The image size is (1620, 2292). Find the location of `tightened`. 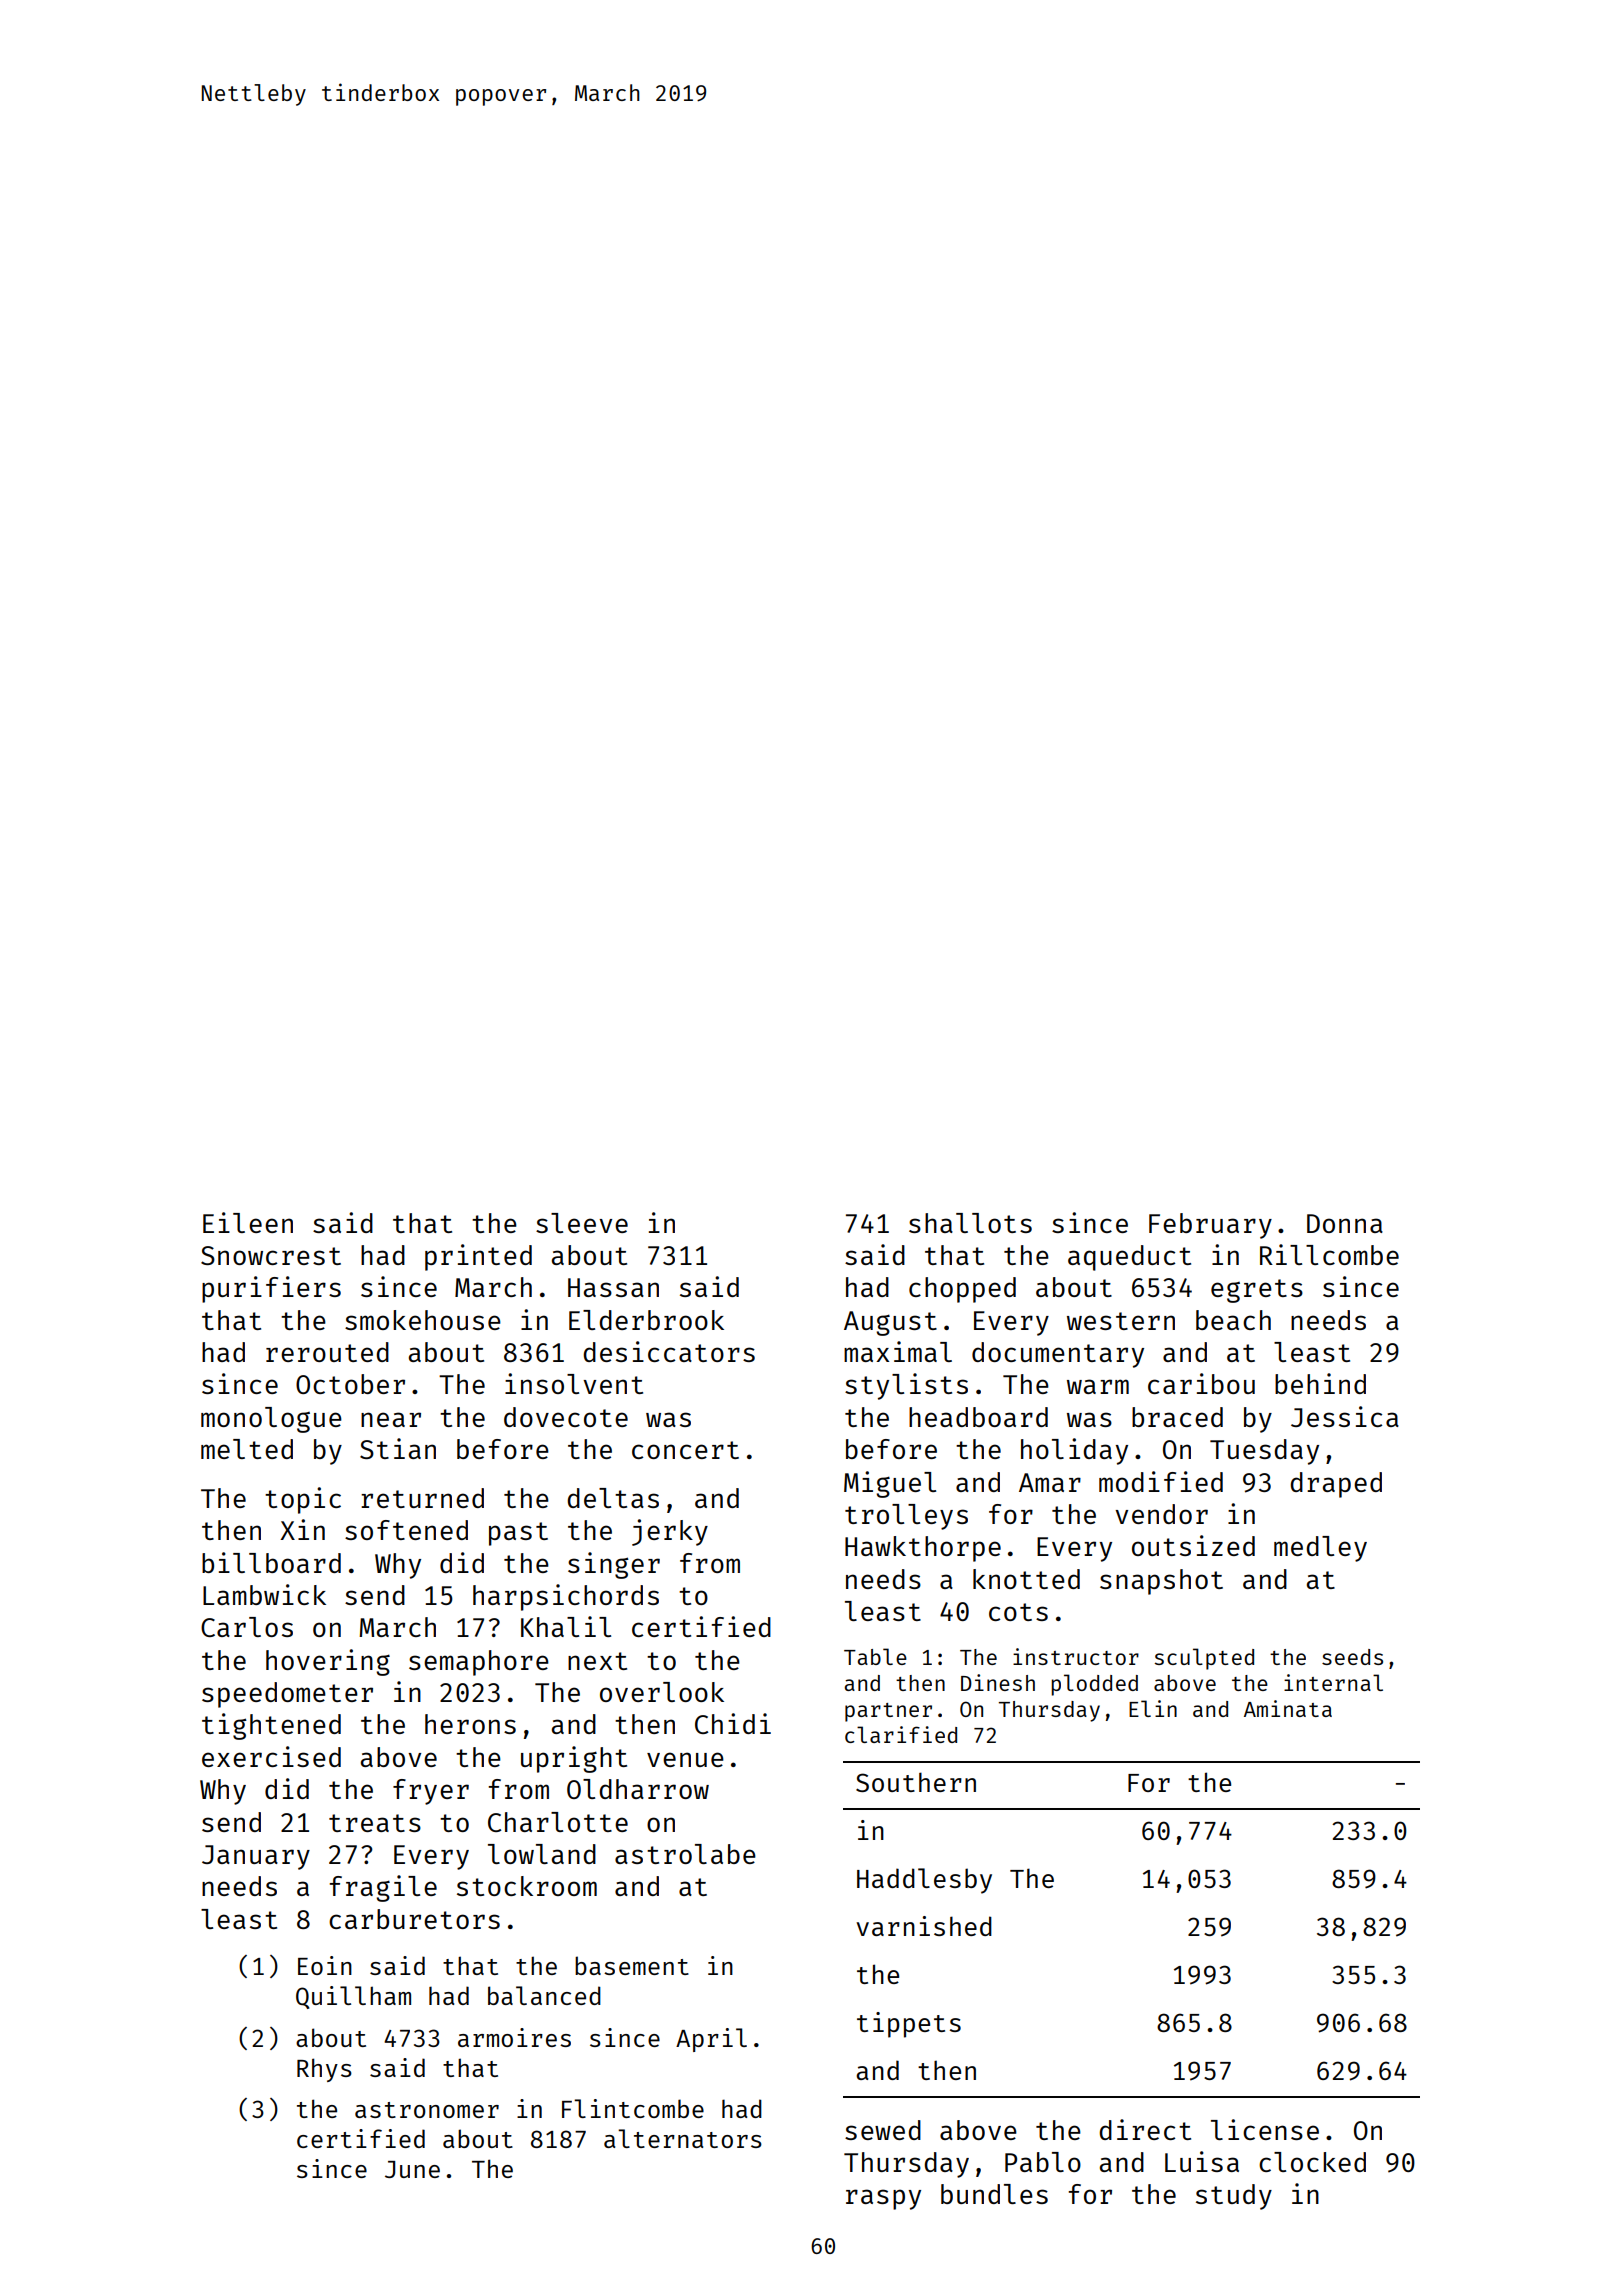

tightened is located at coordinates (271, 1726).
